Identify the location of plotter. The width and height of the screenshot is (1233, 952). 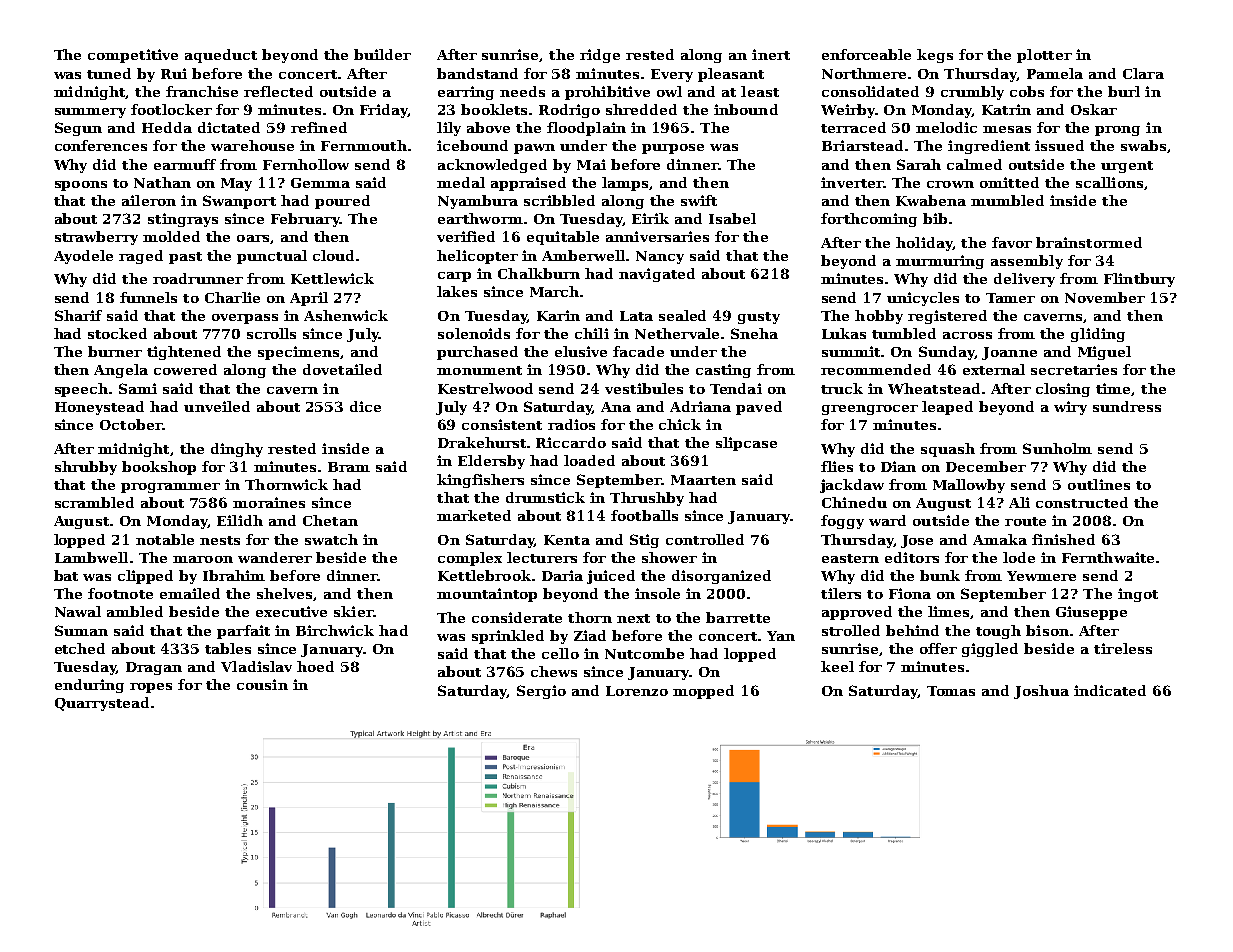
(1044, 56).
